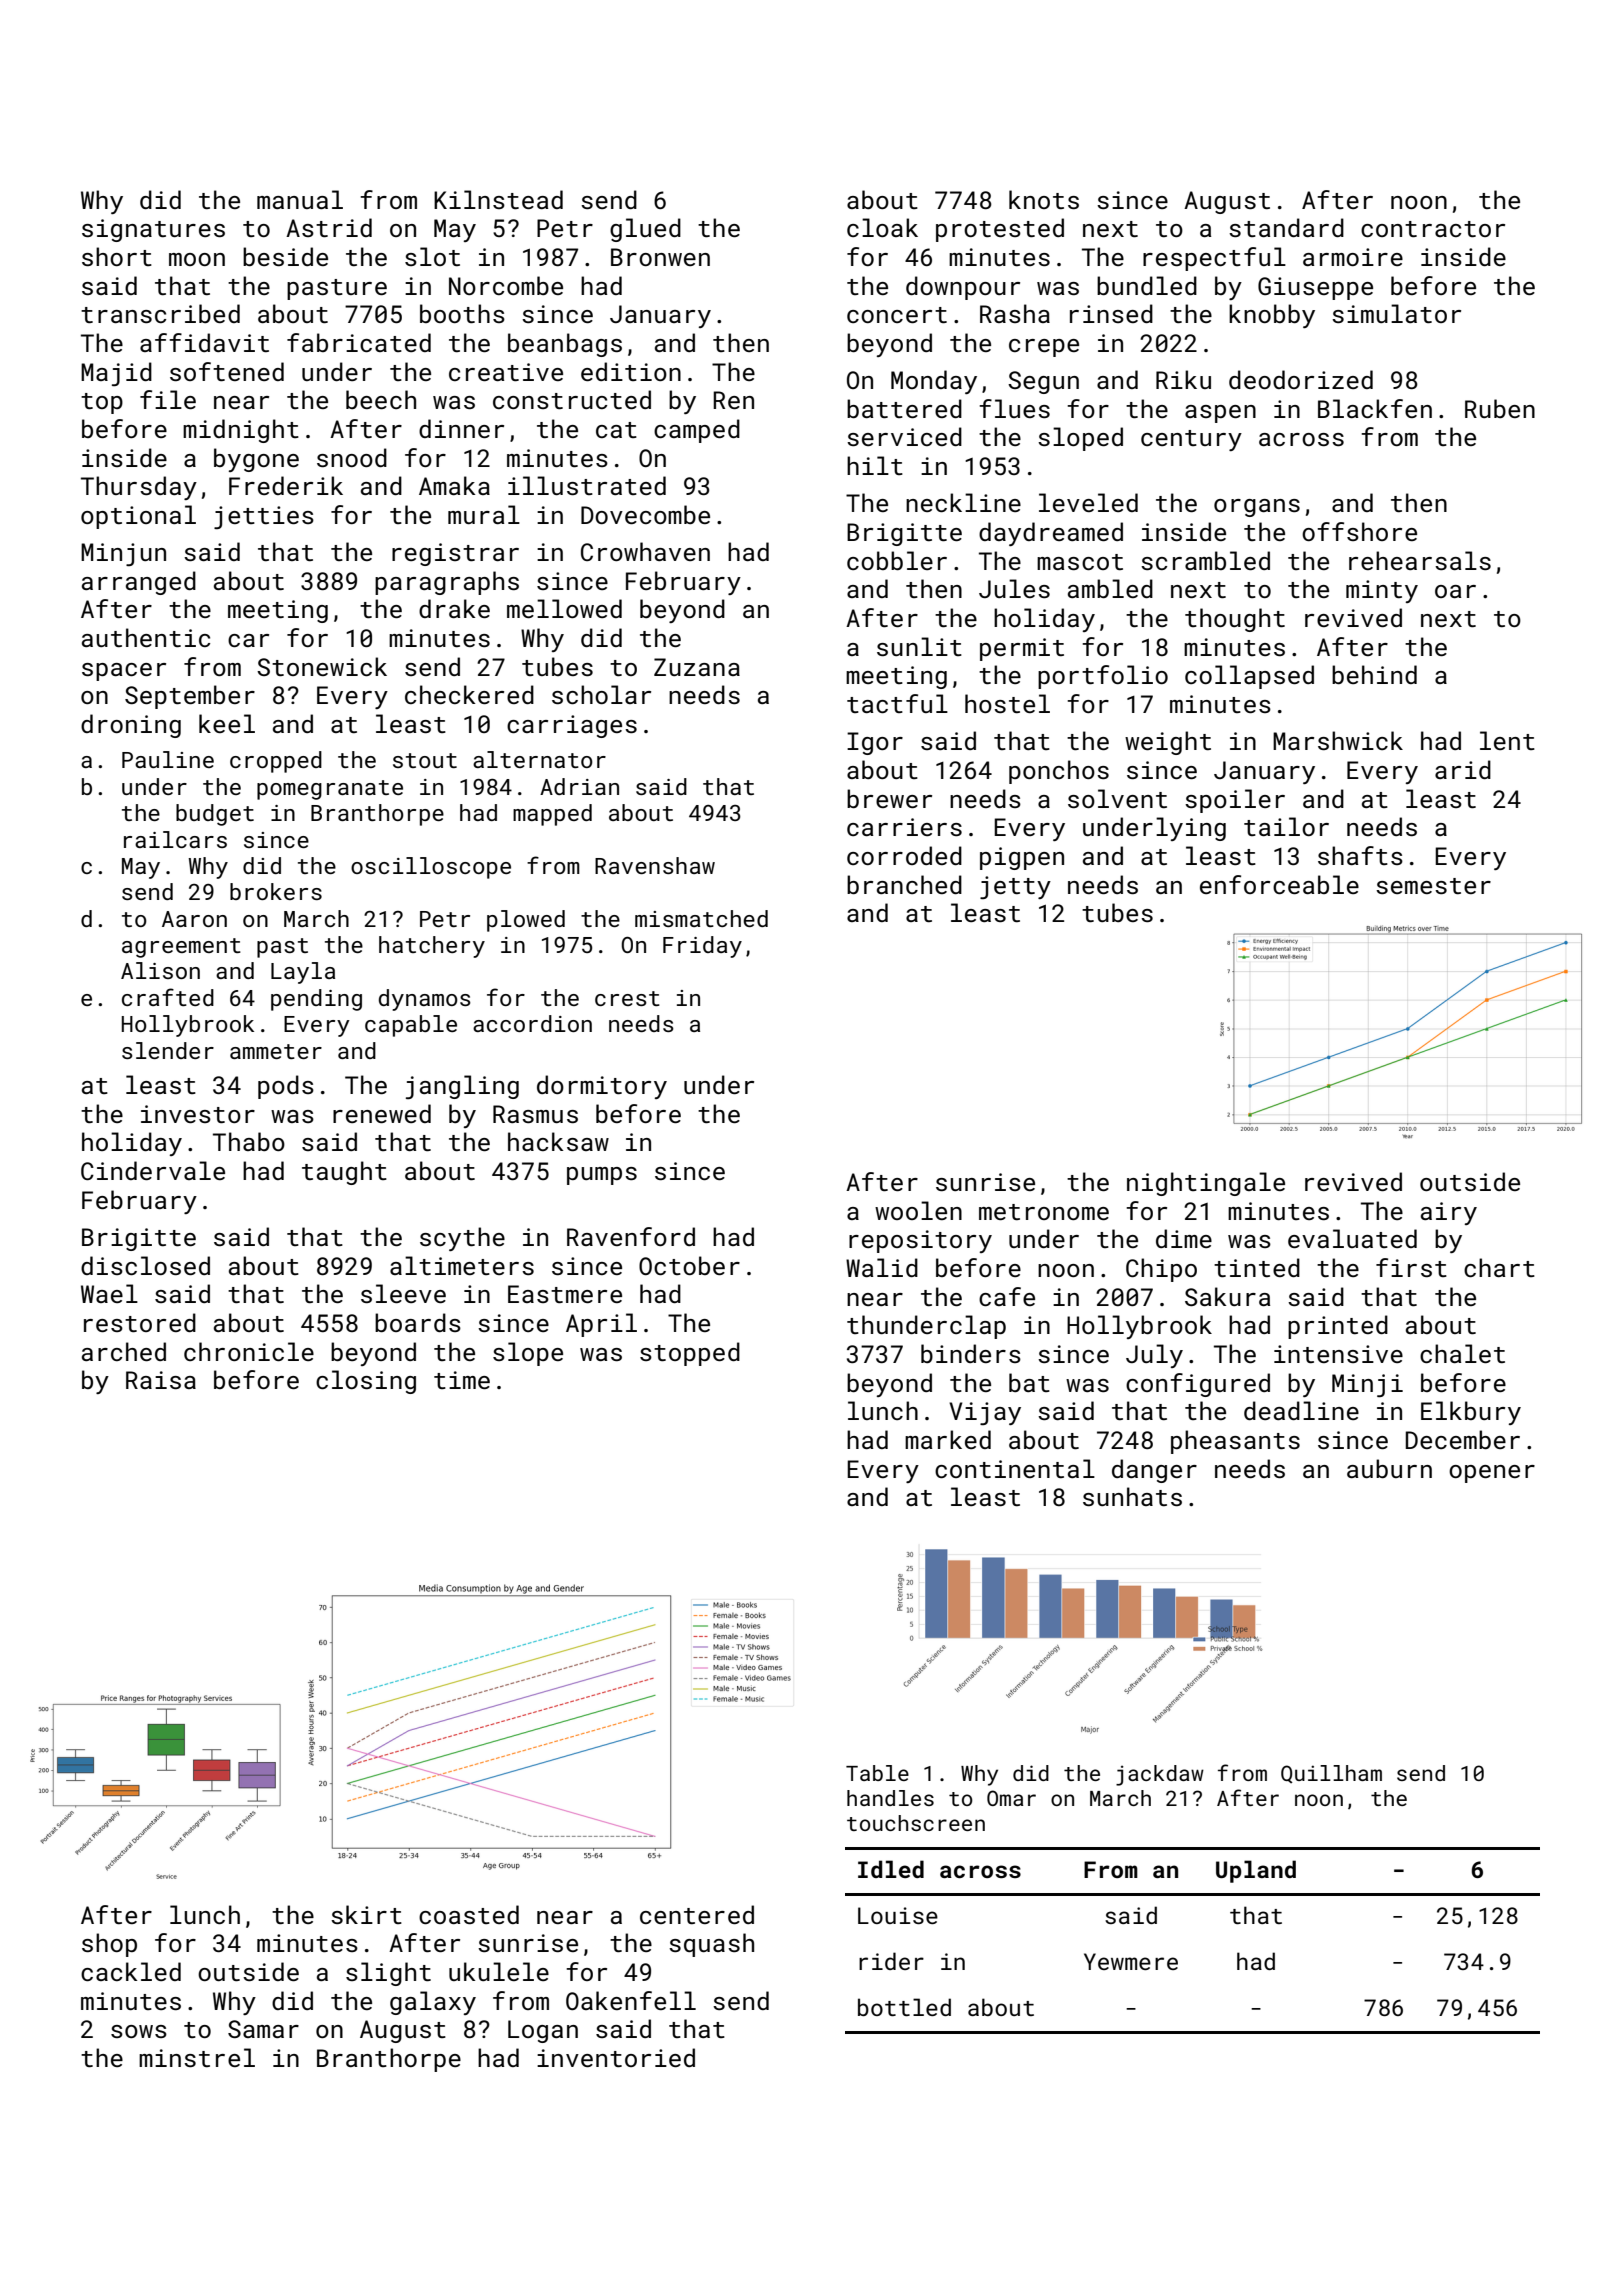 The image size is (1620, 2292). I want to click on knots, so click(1044, 199).
